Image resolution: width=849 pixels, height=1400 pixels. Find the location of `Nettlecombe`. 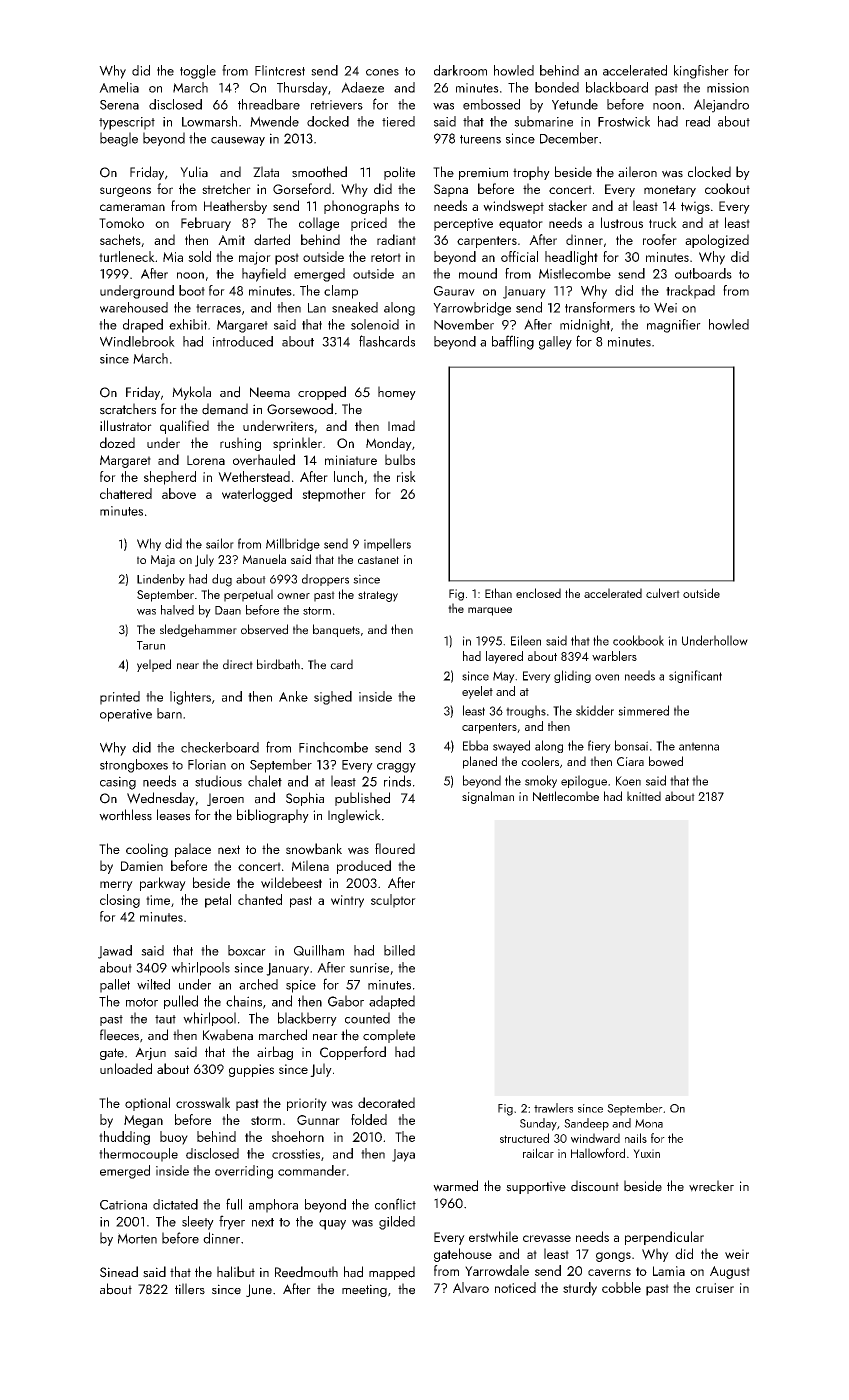

Nettlecombe is located at coordinates (566, 796).
